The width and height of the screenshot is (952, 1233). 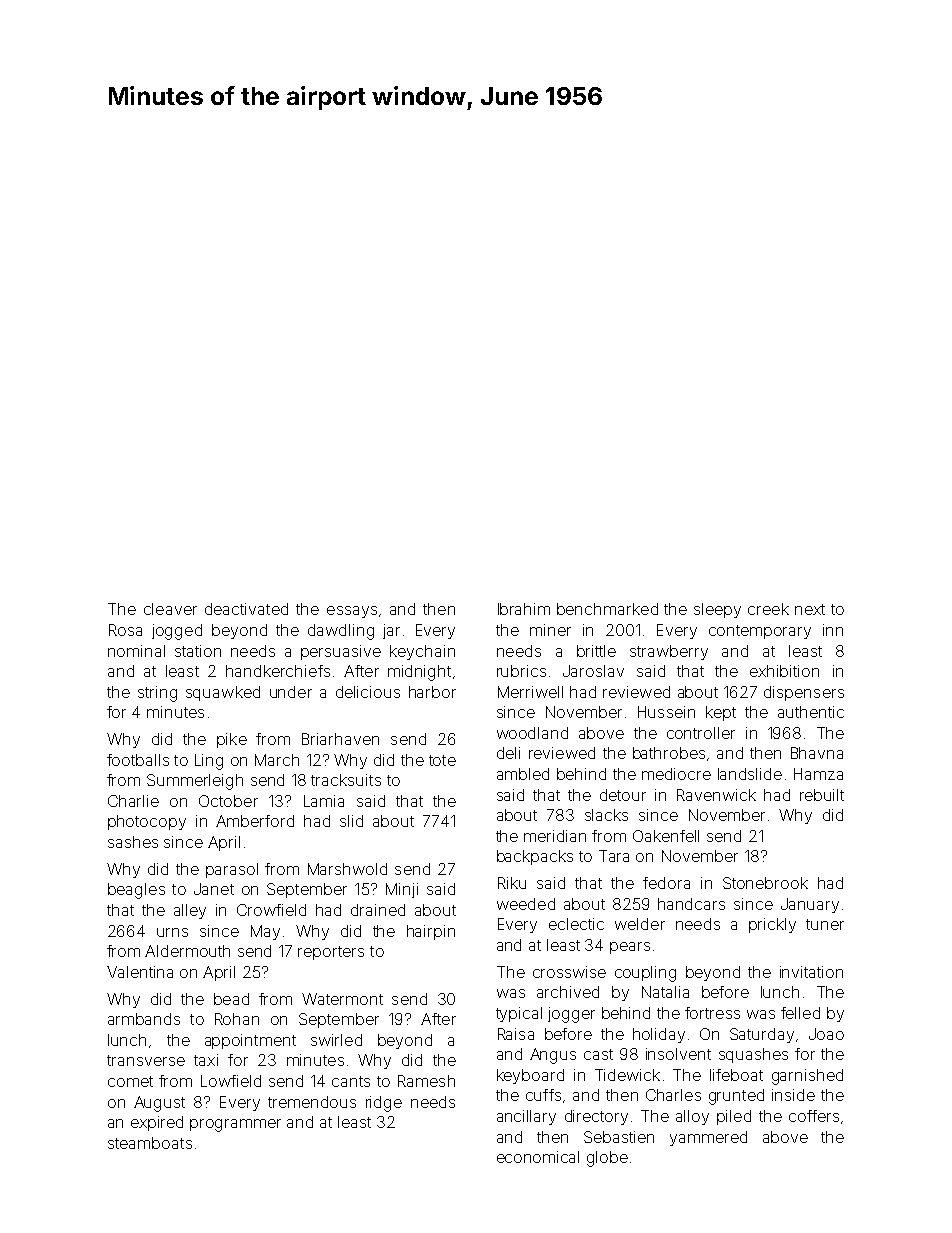 What do you see at coordinates (666, 883) in the screenshot?
I see `fedora` at bounding box center [666, 883].
